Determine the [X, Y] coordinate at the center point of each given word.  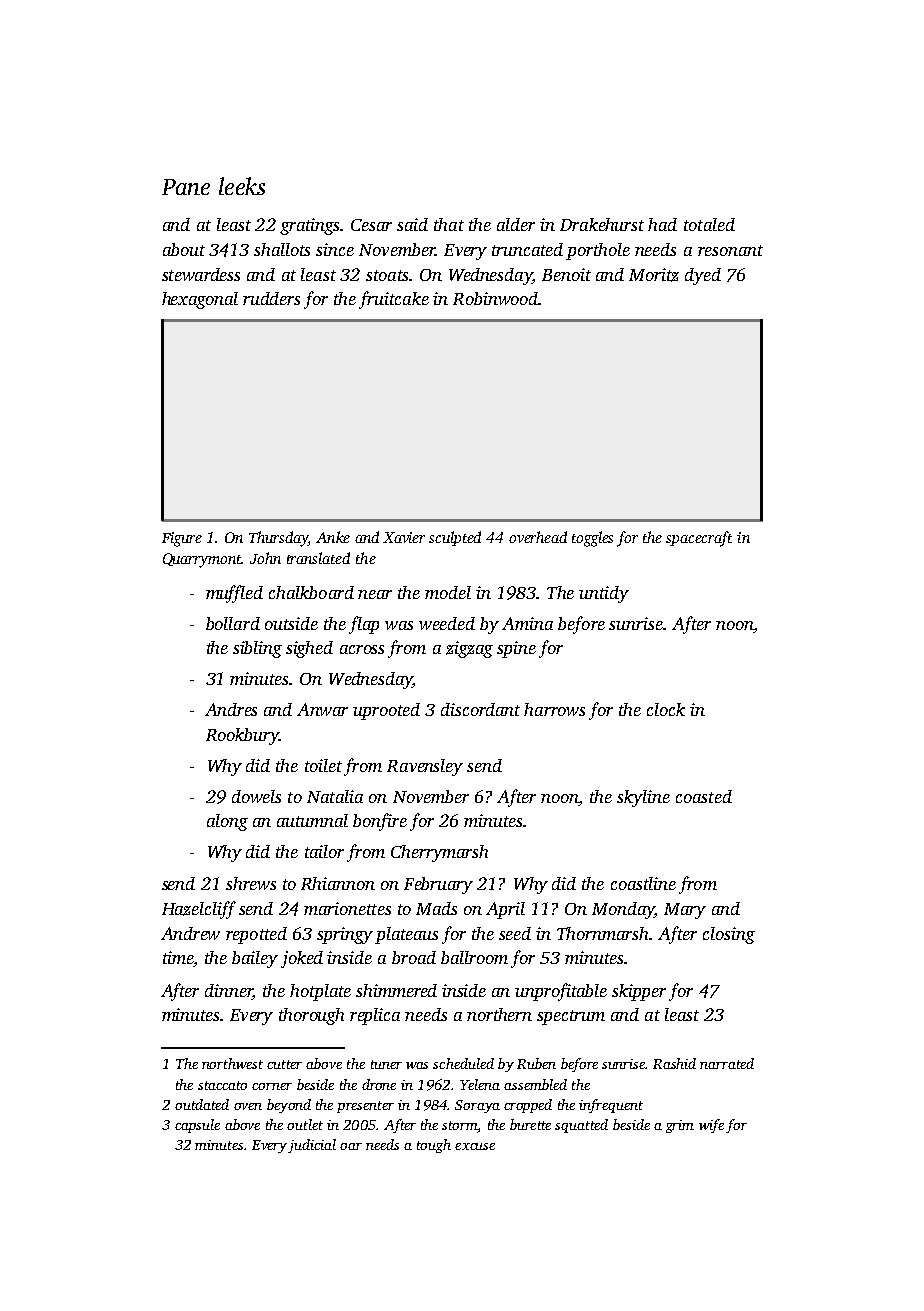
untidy [604, 594]
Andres [231, 709]
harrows [554, 709]
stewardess [201, 274]
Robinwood [495, 298]
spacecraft [699, 539]
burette [530, 1124]
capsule [197, 1126]
